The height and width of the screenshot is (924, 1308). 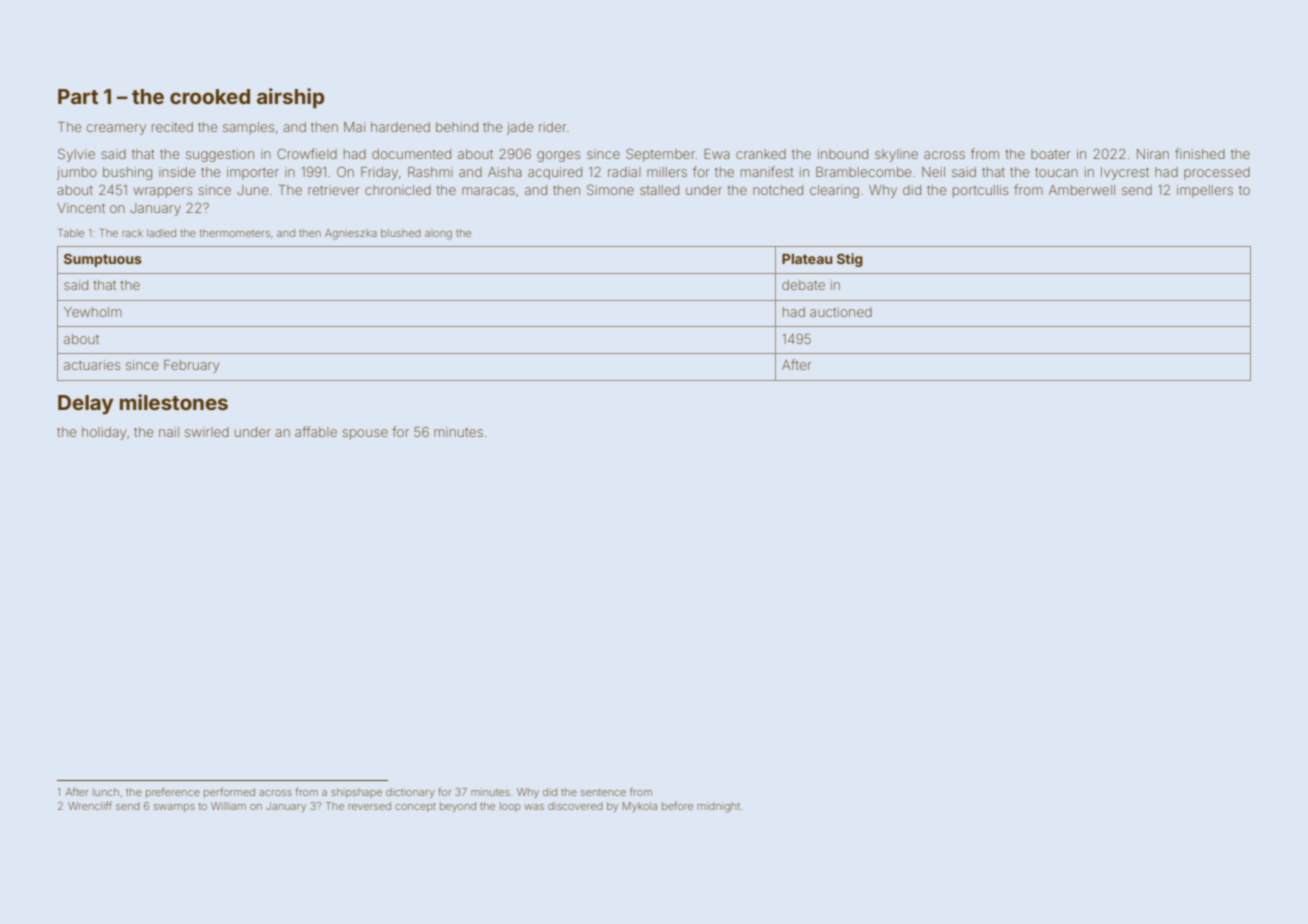 I want to click on rider, so click(x=553, y=127).
